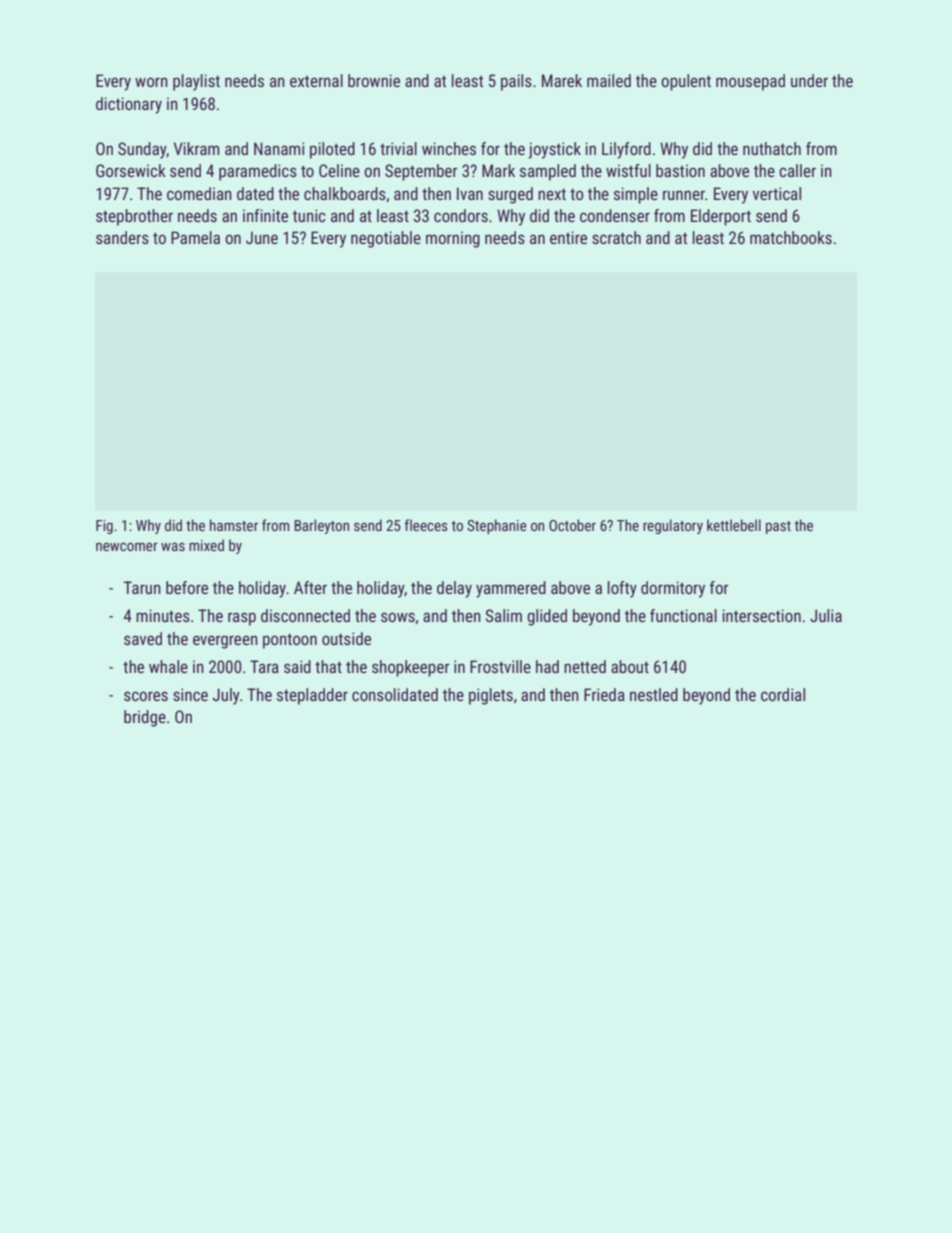  What do you see at coordinates (778, 527) in the document?
I see `past` at bounding box center [778, 527].
